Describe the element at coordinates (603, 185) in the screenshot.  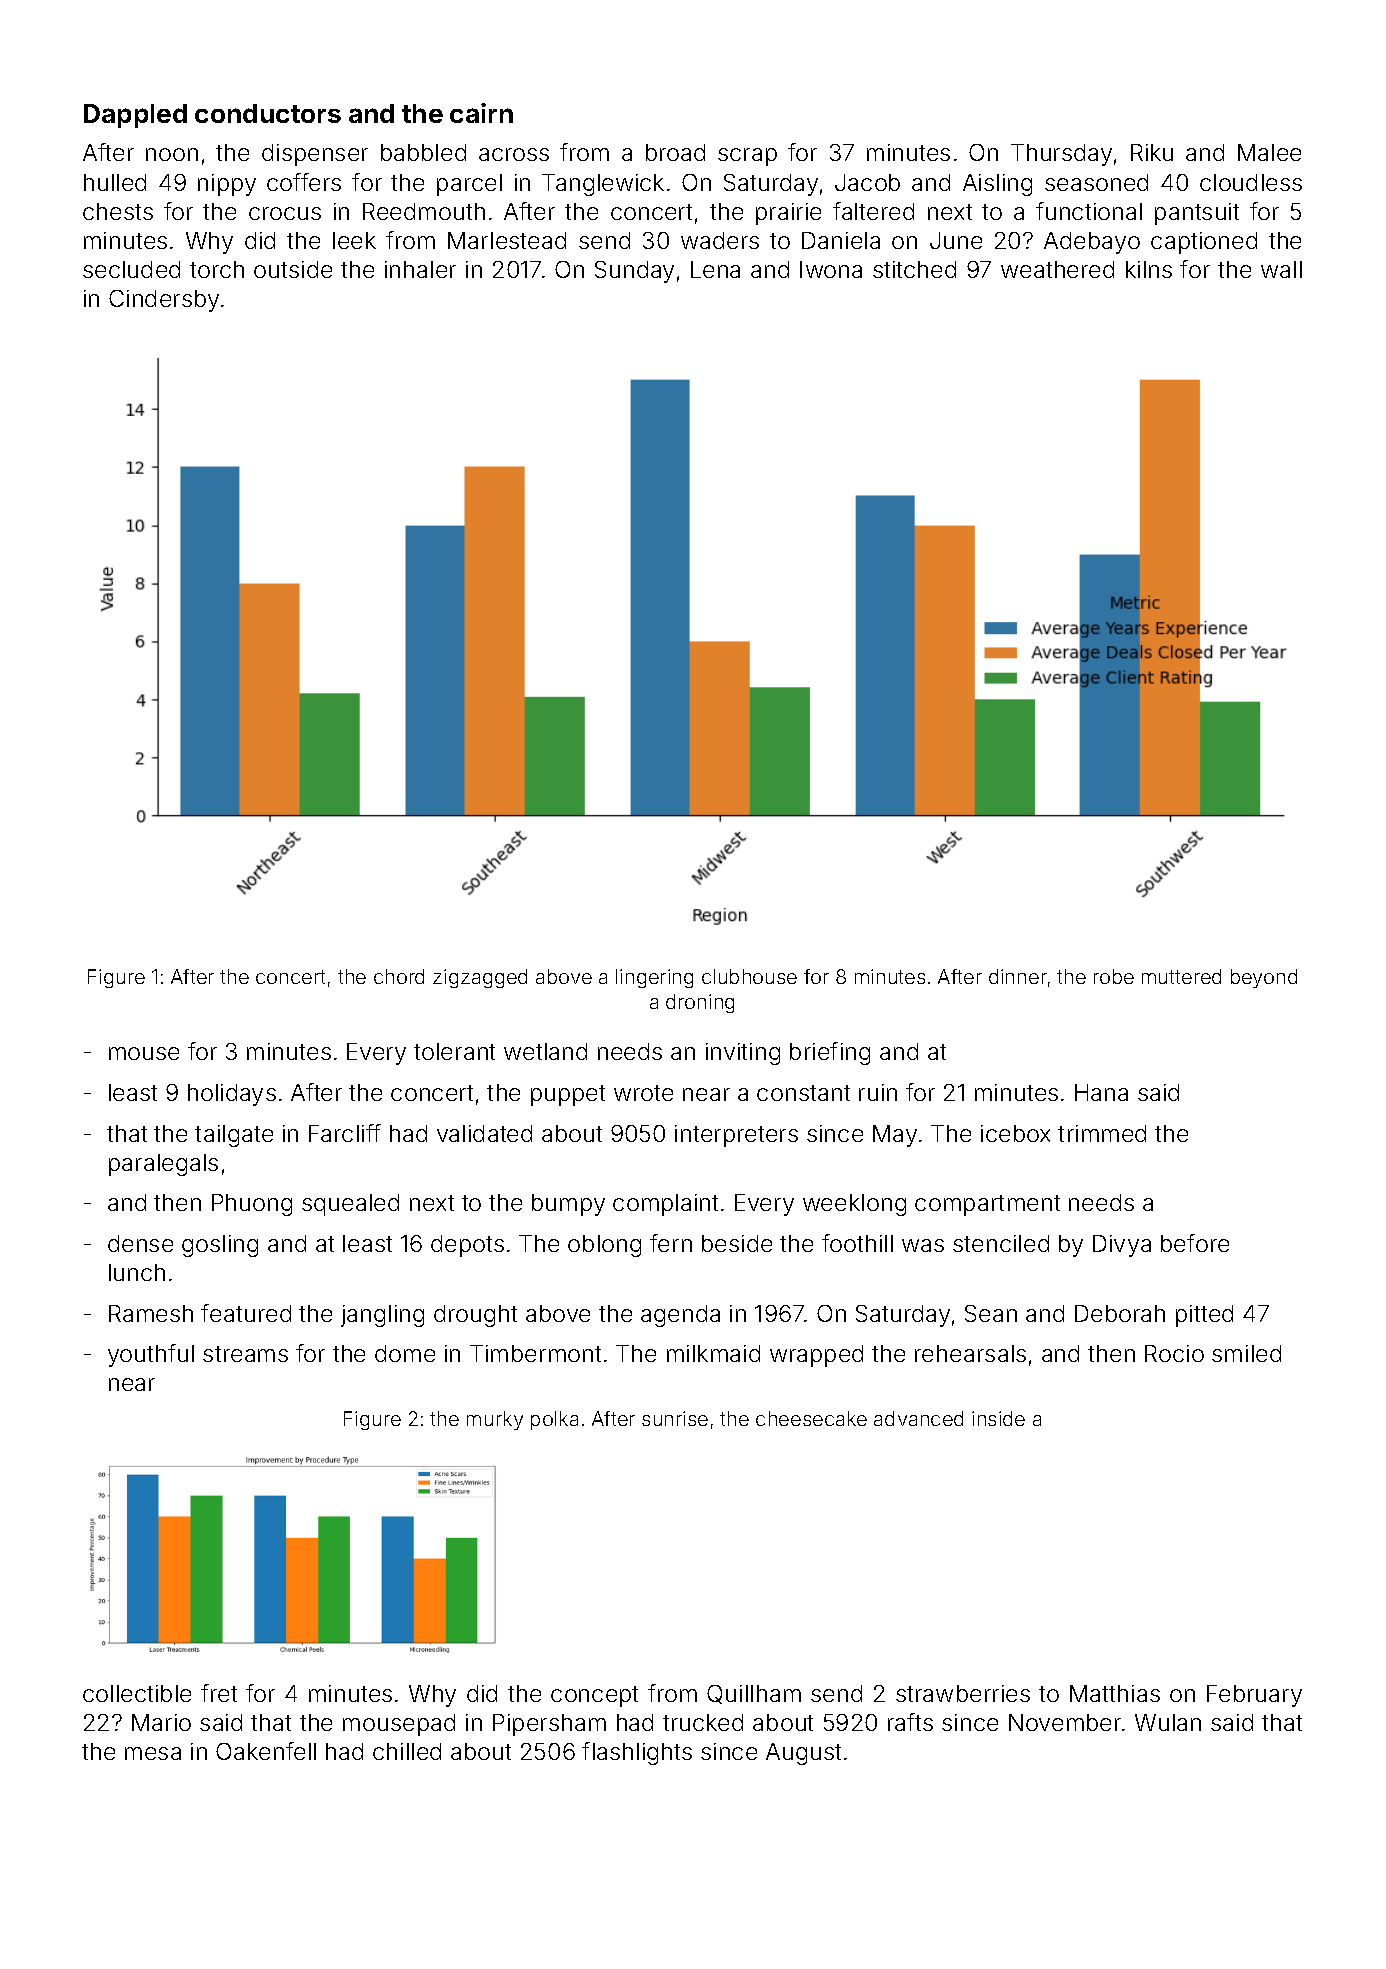
I see `Tanglewick` at that location.
